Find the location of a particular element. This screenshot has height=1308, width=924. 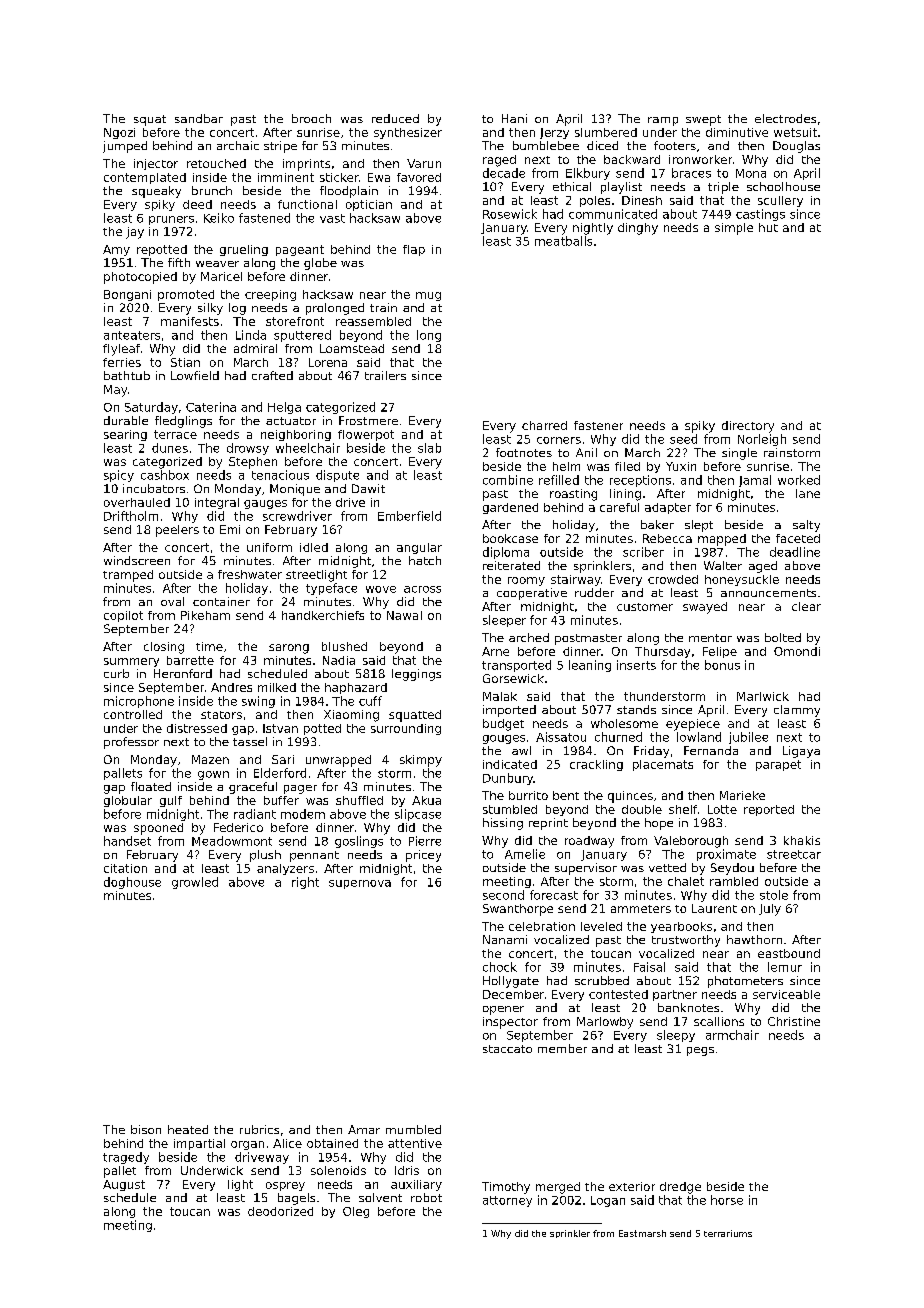

stole is located at coordinates (774, 895).
